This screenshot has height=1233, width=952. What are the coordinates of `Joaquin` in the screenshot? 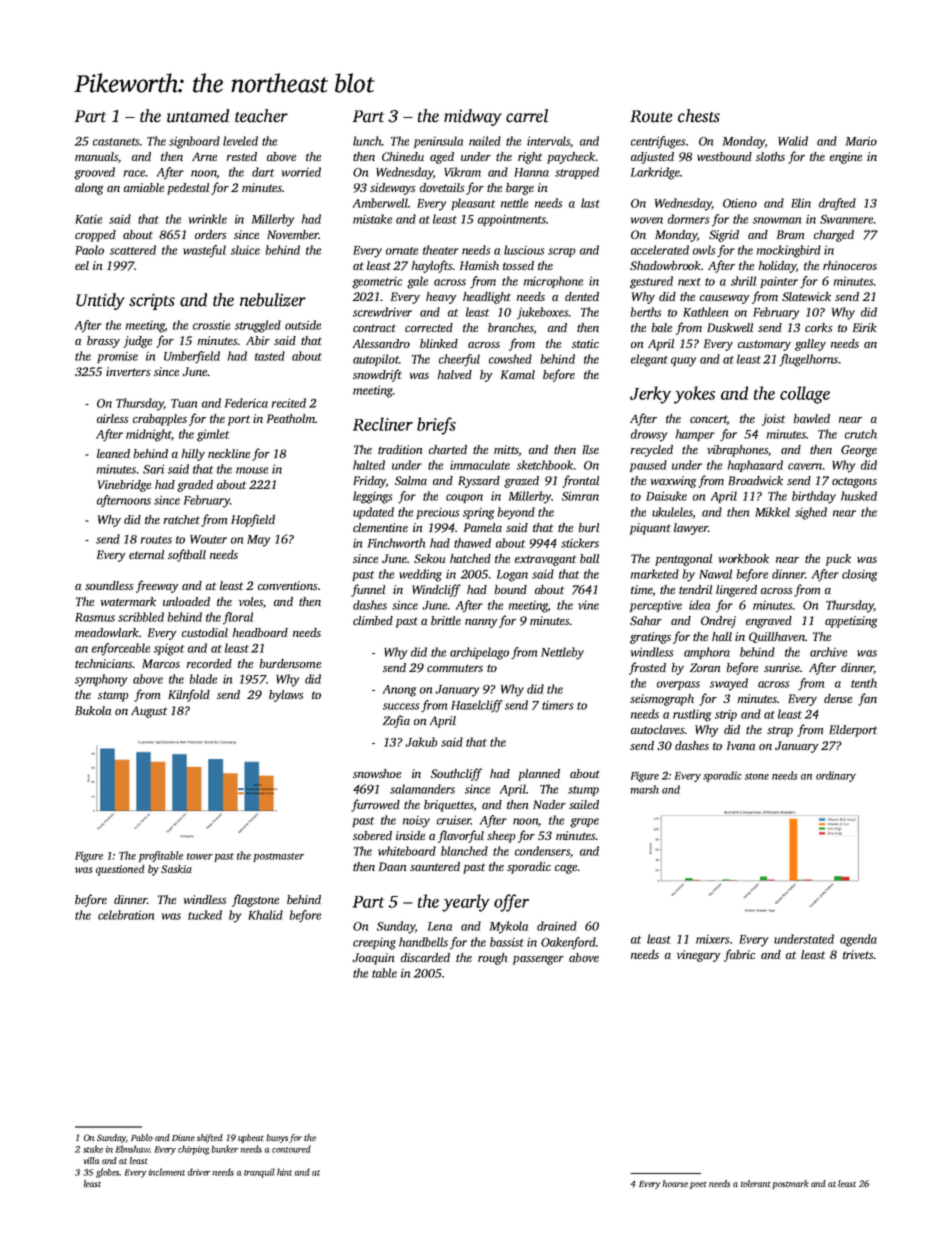 It's located at (373, 959).
